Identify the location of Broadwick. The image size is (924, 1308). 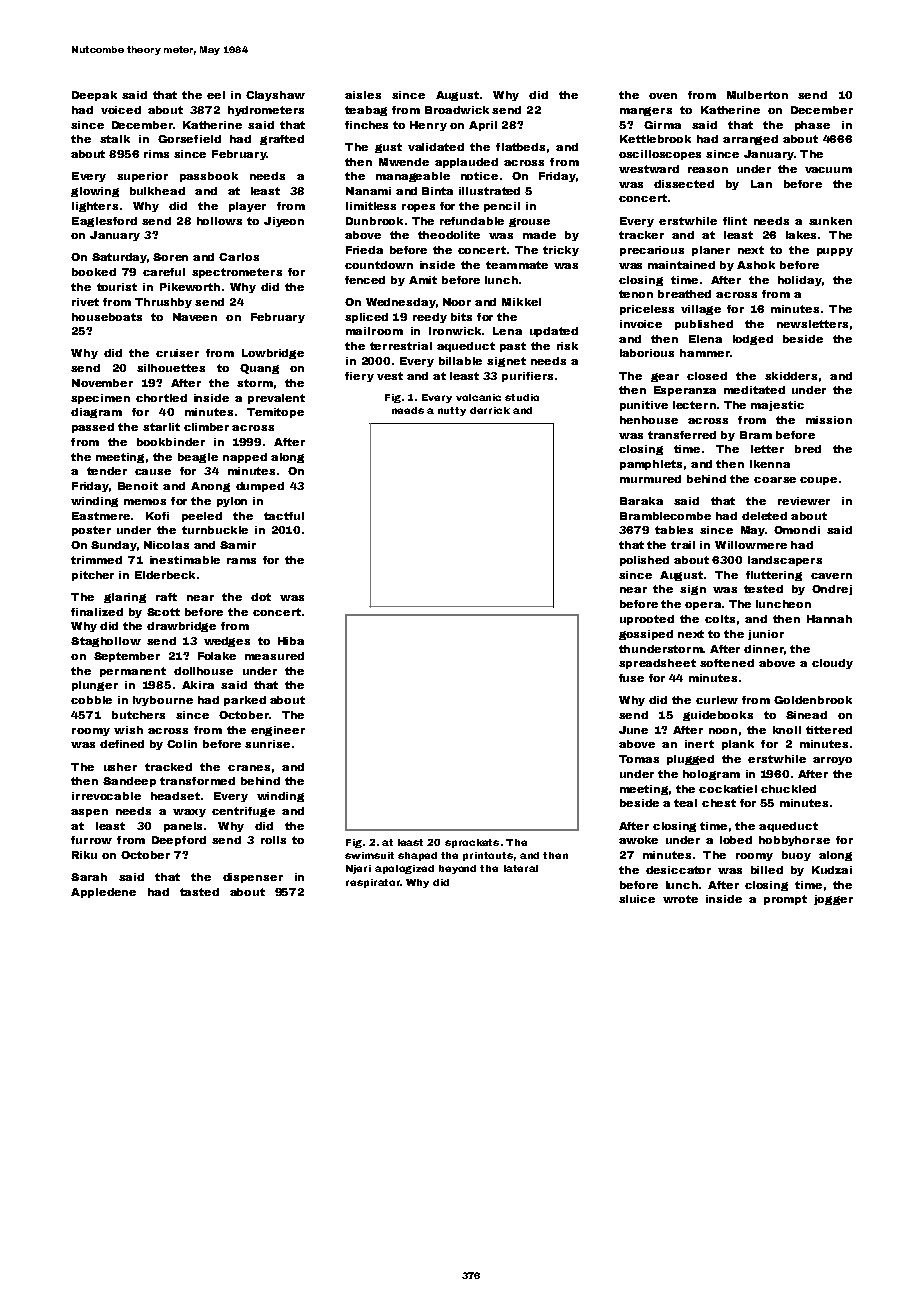
(457, 110).
